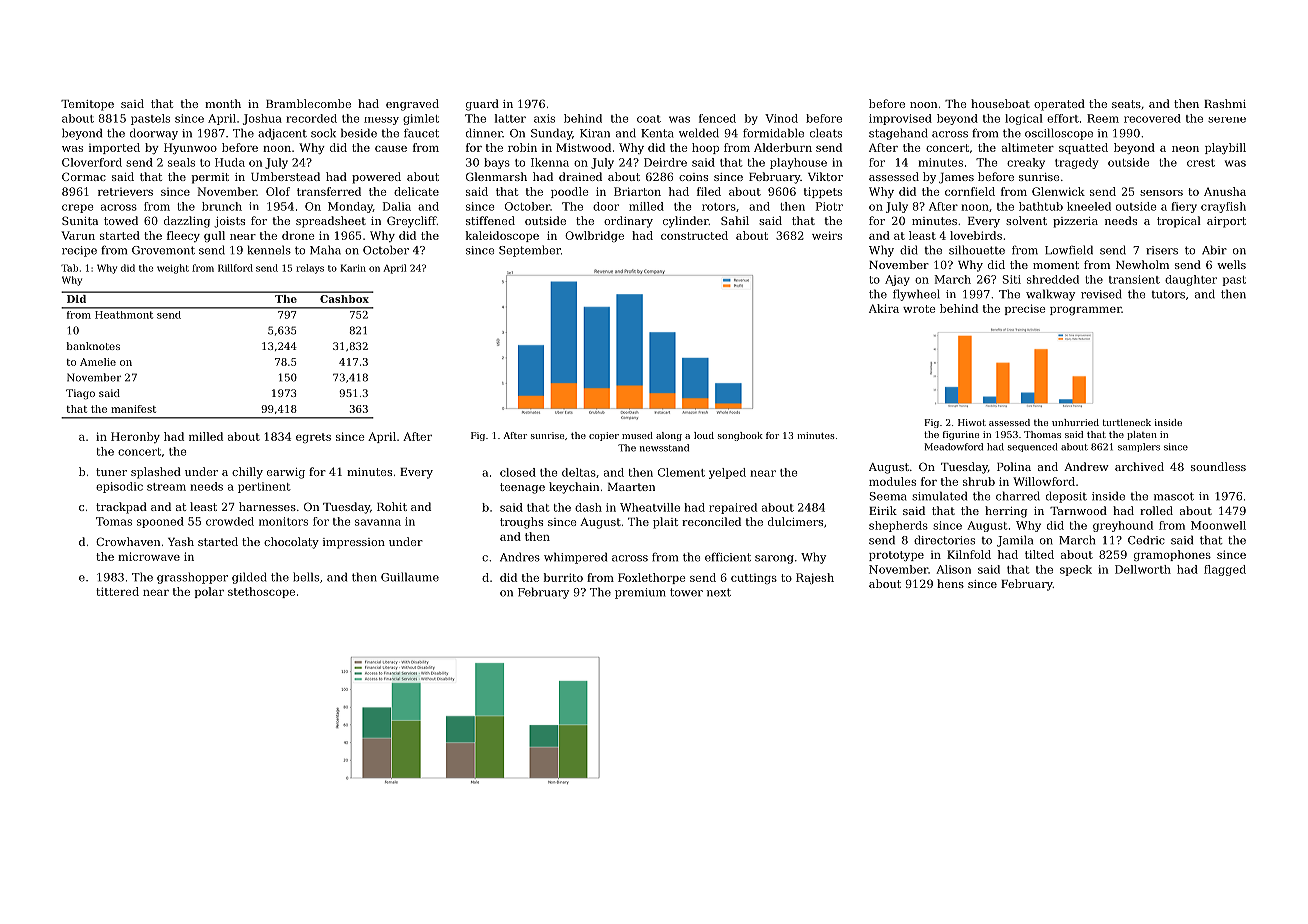 Image resolution: width=1308 pixels, height=924 pixels. Describe the element at coordinates (87, 105) in the image. I see `Temitope` at that location.
